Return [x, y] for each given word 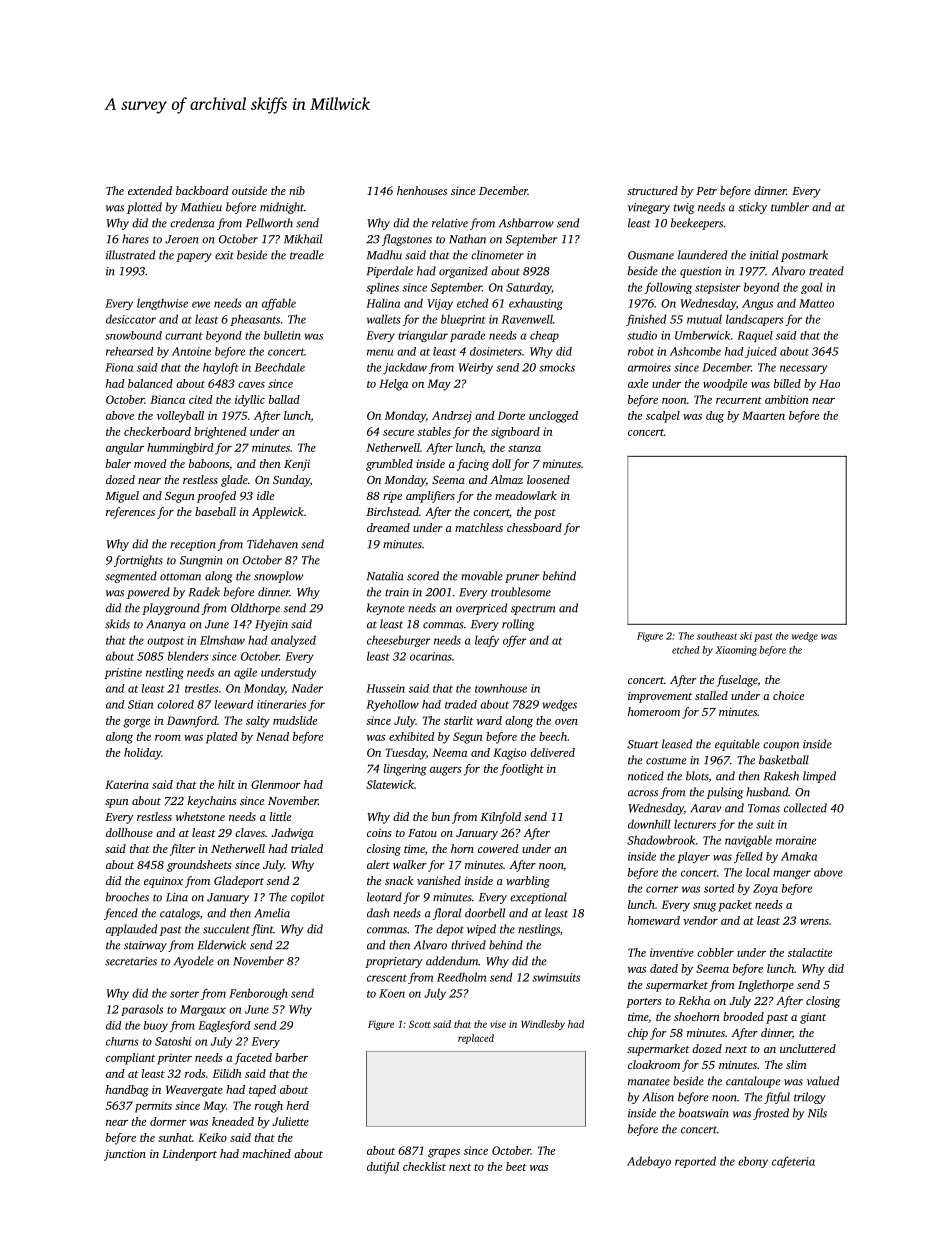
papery [194, 257]
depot [450, 930]
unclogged [553, 417]
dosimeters [496, 351]
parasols [142, 1010]
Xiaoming [736, 651]
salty [258, 722]
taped [262, 1091]
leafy [487, 641]
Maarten [763, 415]
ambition [787, 399]
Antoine [191, 351]
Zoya [765, 889]
